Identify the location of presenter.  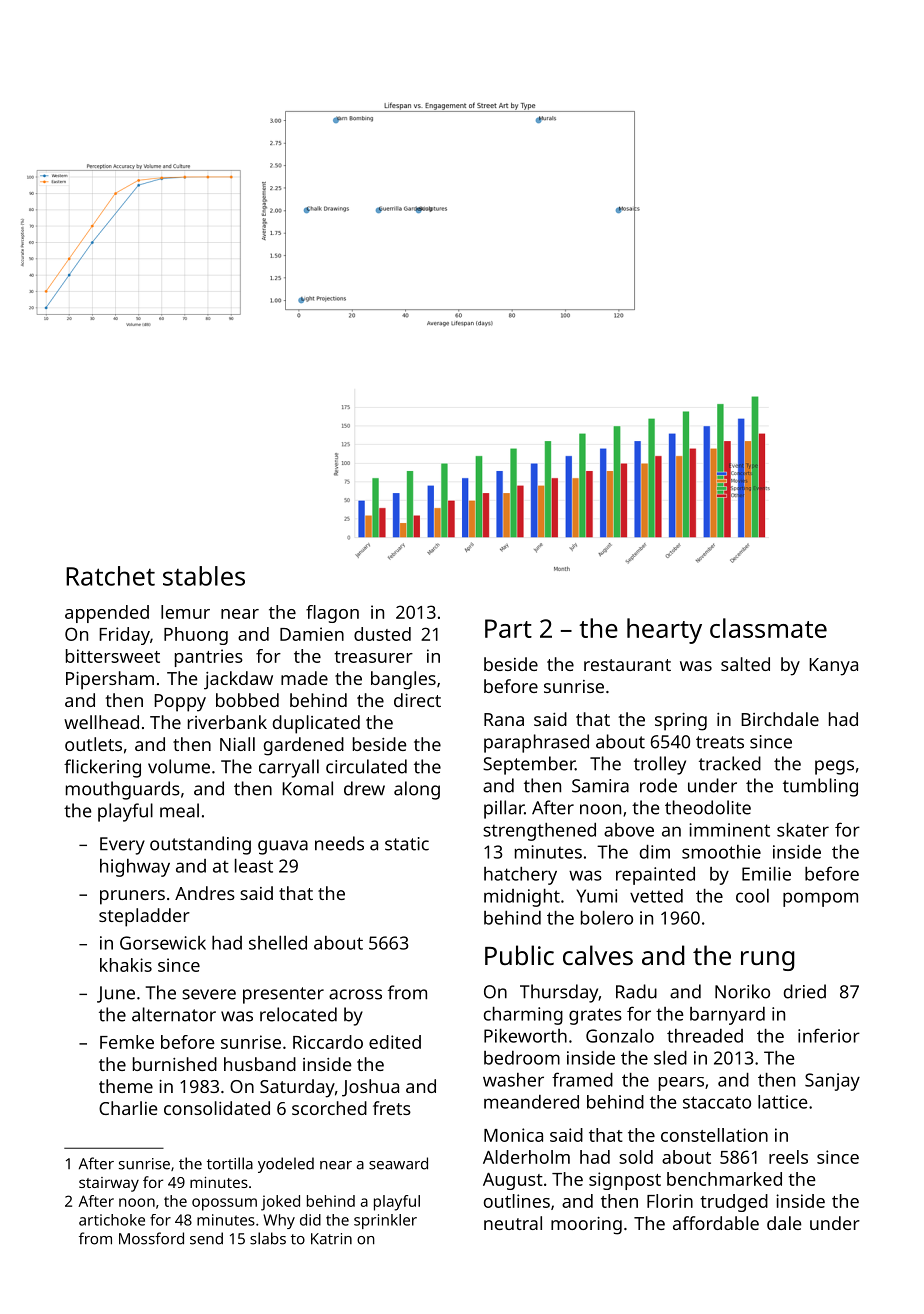
(283, 995).
